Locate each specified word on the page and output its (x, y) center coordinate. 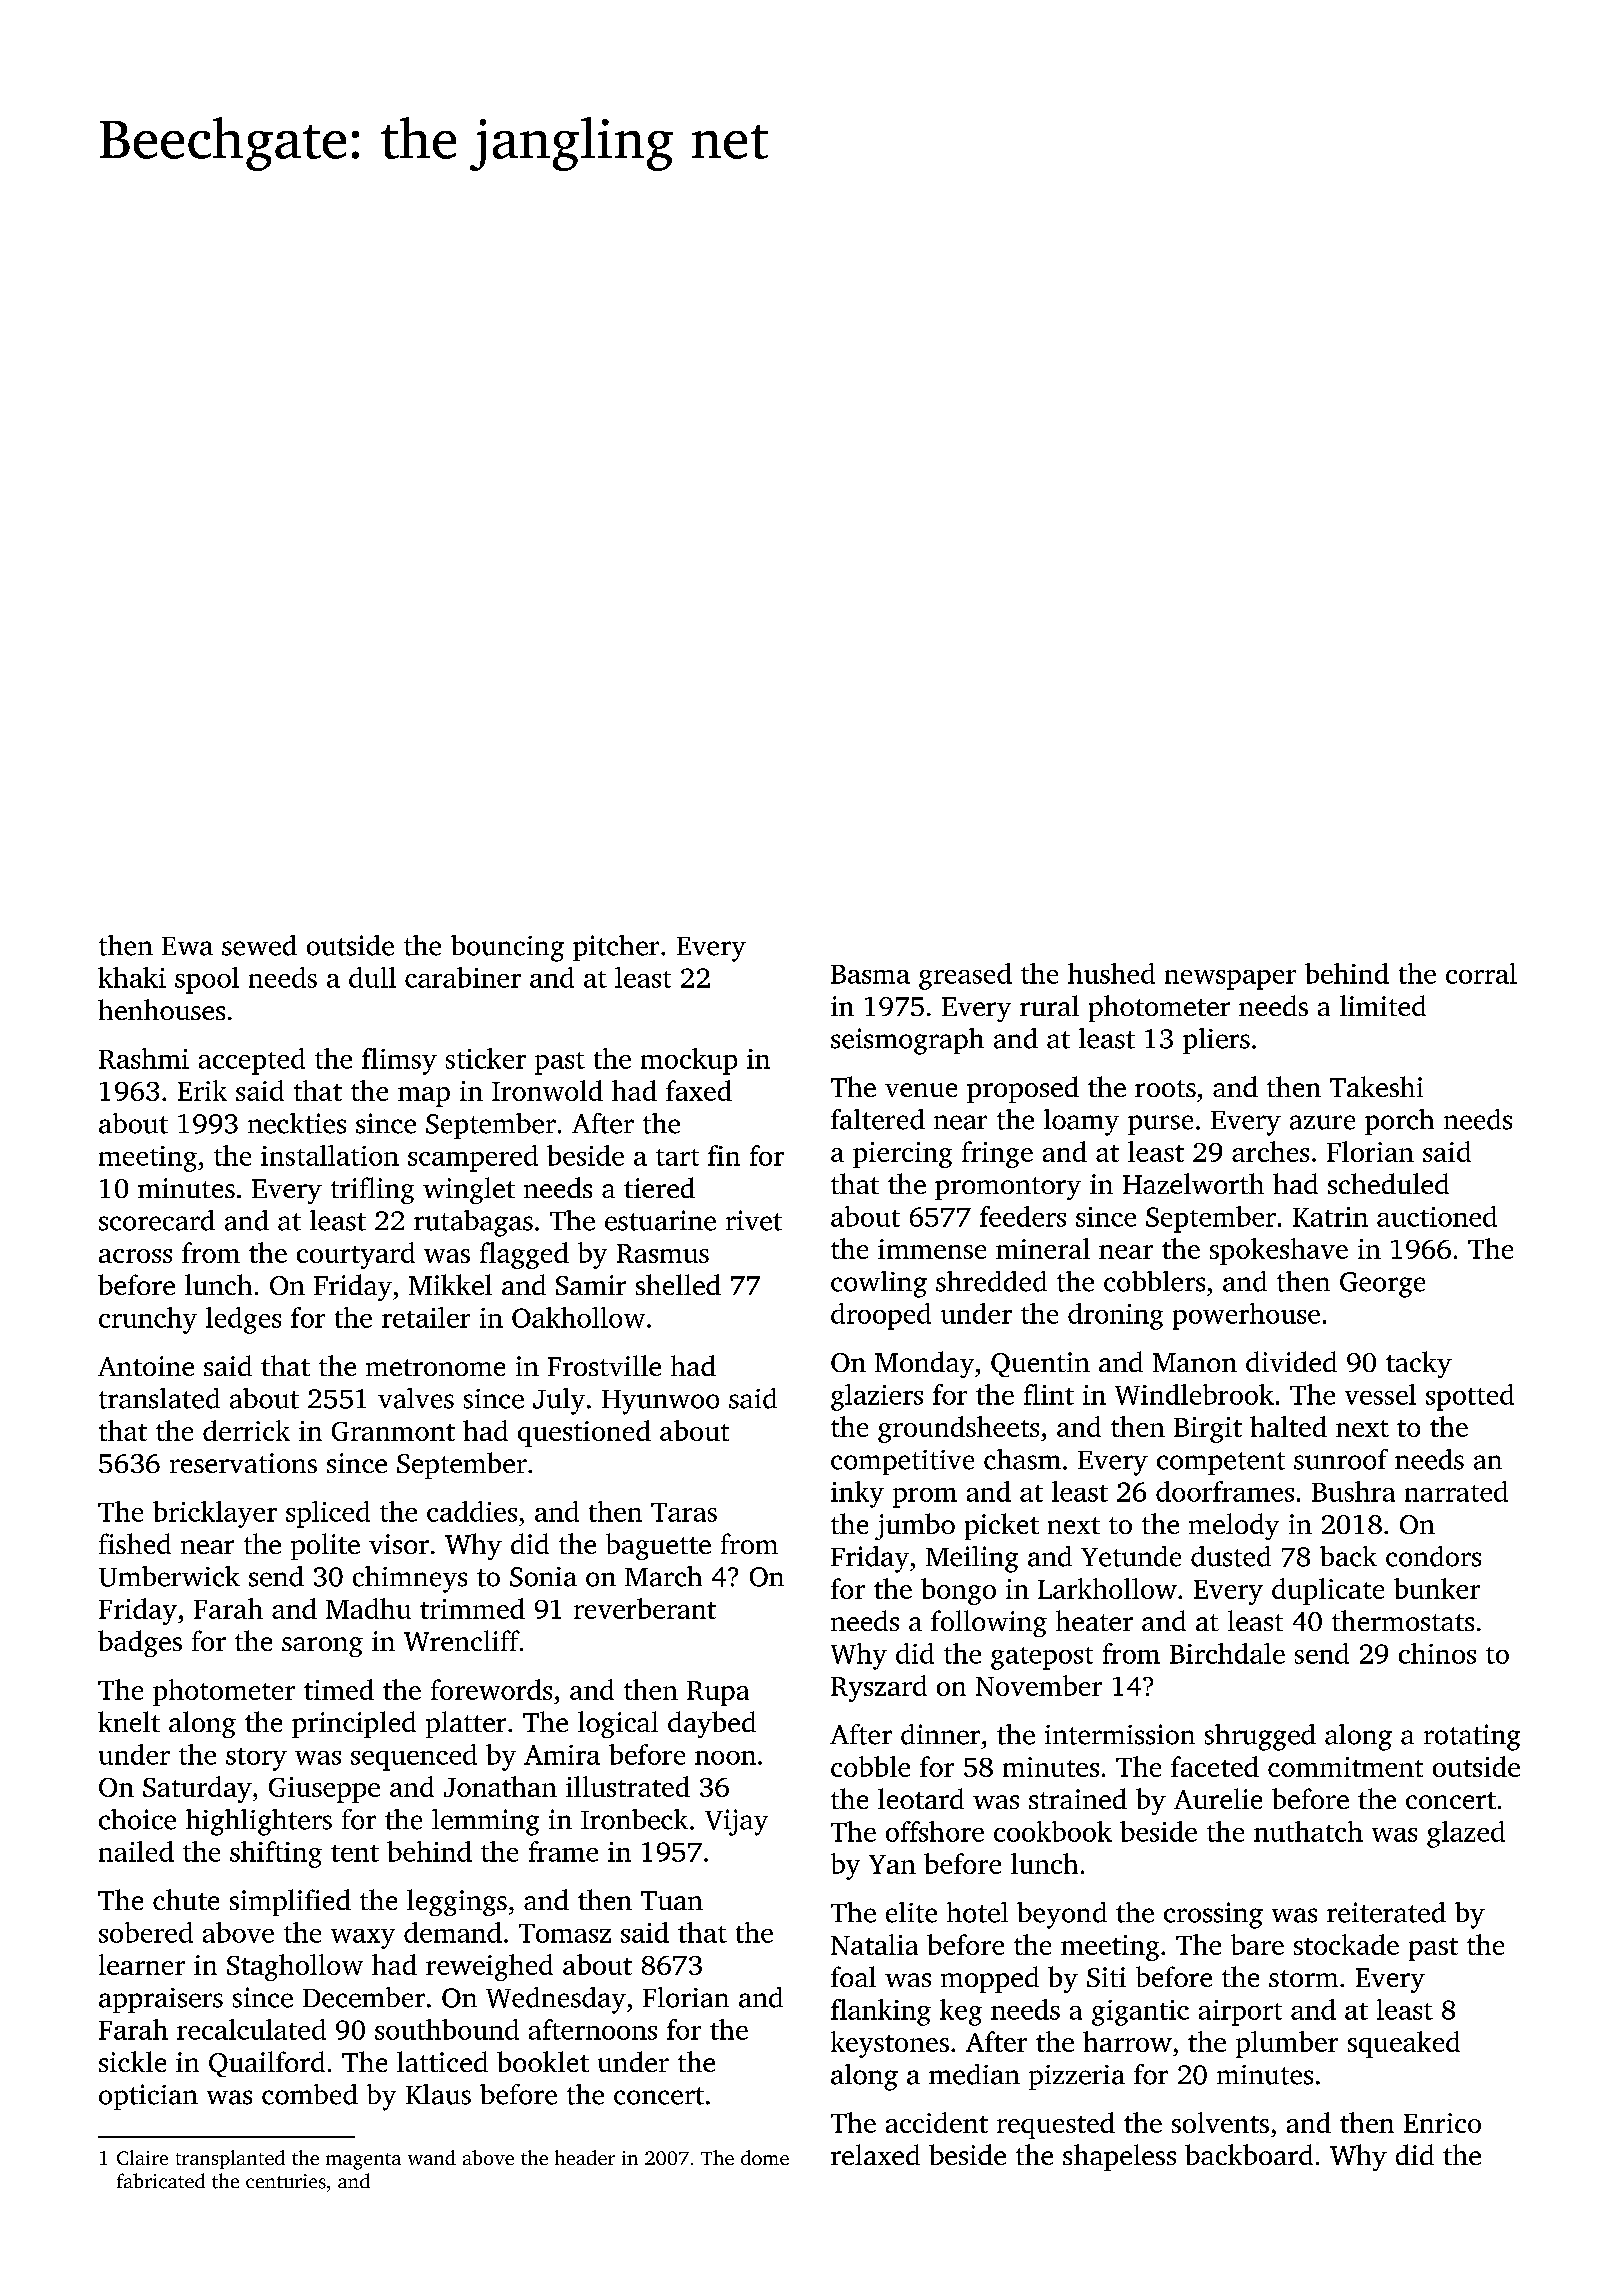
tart (677, 1157)
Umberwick (169, 1576)
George (1382, 1285)
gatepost (1042, 1658)
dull (372, 977)
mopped (990, 1979)
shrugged (1260, 1737)
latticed (442, 2061)
